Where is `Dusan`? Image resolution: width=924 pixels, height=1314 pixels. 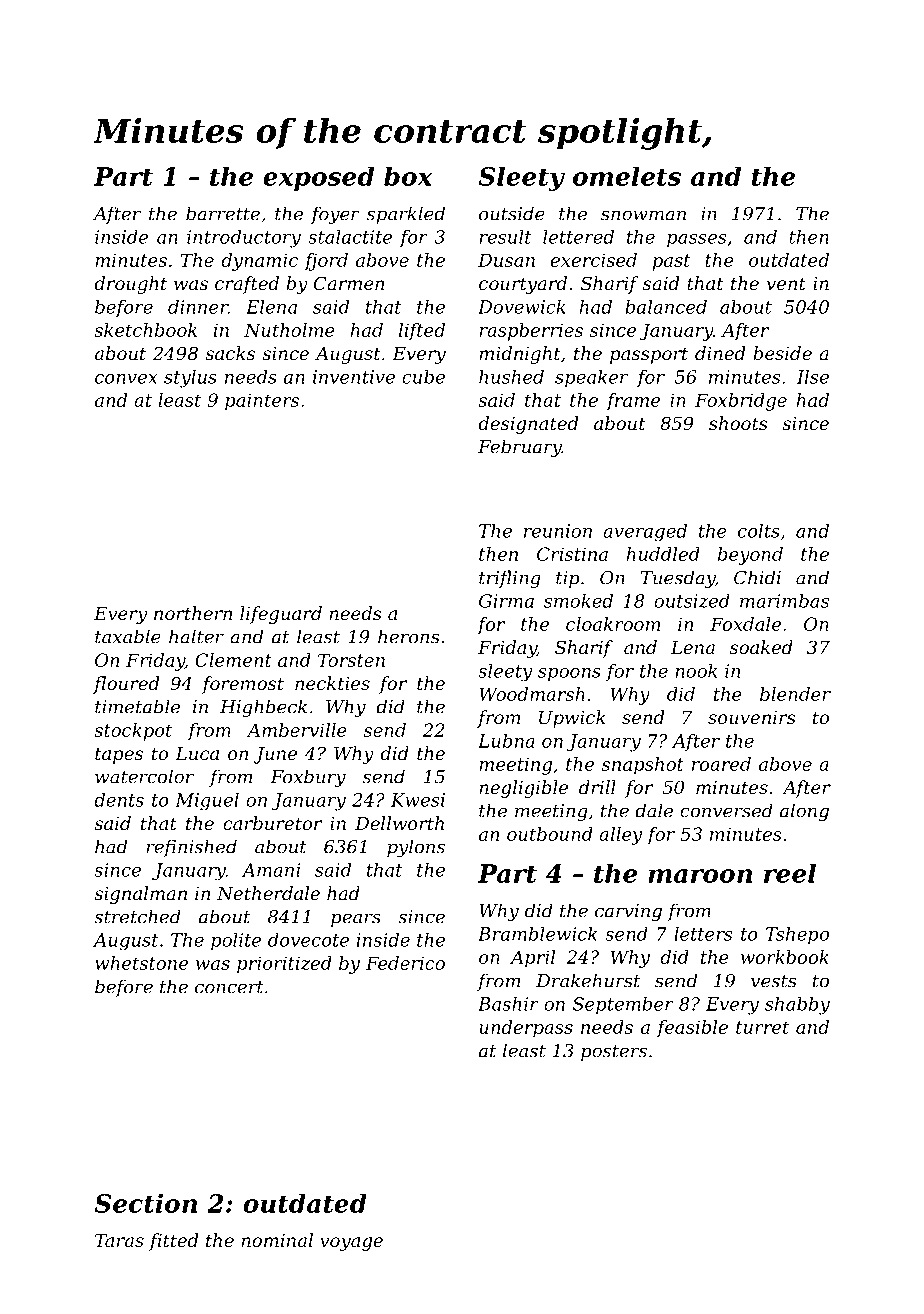 Dusan is located at coordinates (506, 260).
